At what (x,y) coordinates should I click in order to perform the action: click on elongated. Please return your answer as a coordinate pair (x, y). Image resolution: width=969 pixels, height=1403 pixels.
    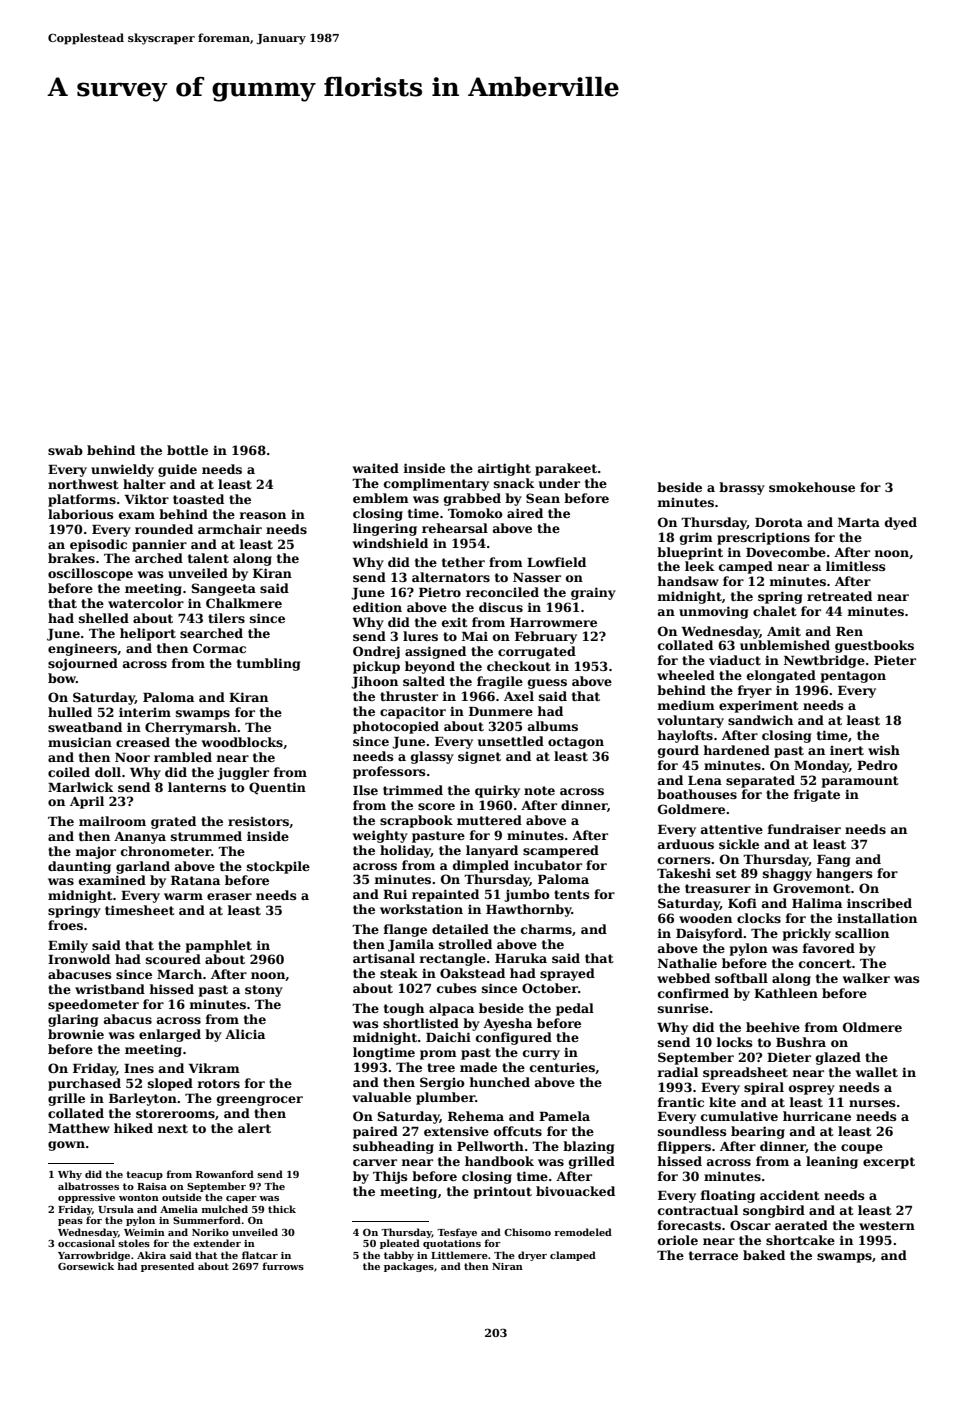
    Looking at the image, I should click on (781, 676).
